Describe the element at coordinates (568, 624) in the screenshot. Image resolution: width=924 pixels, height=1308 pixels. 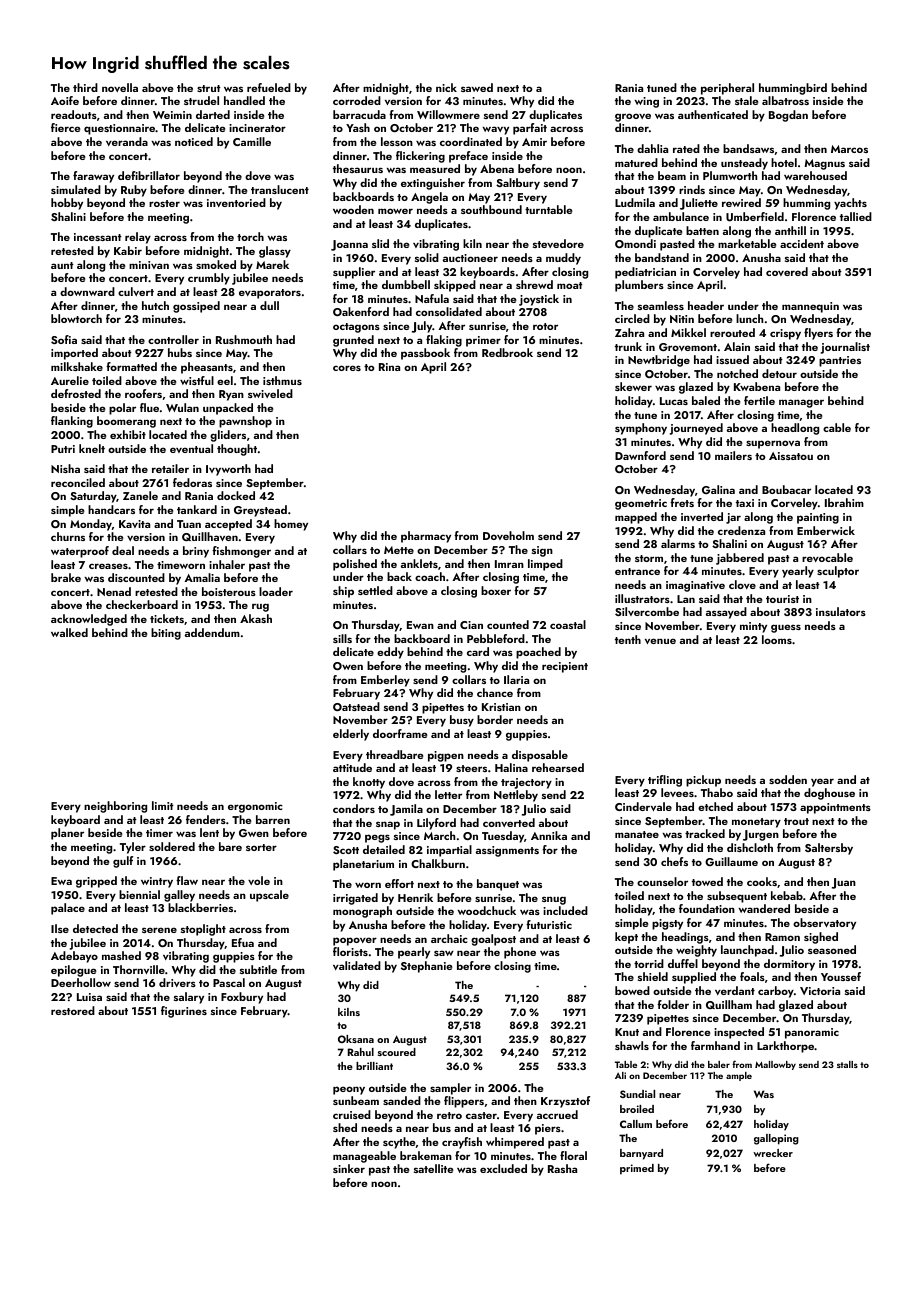
I see `coastal` at that location.
